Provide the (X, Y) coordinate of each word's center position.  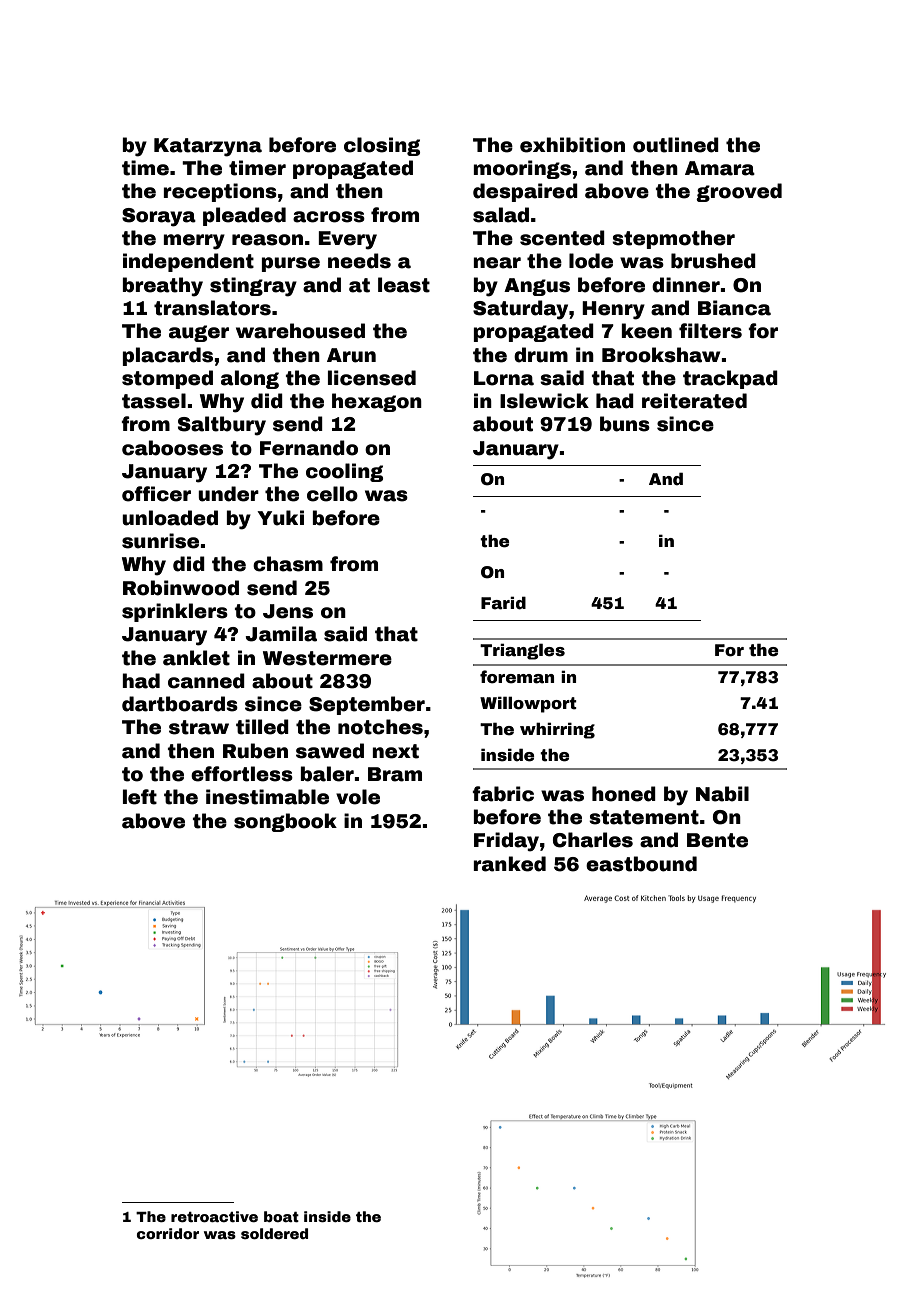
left (140, 797)
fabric (503, 794)
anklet (196, 658)
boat (281, 1216)
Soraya (159, 217)
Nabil (722, 794)
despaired (525, 192)
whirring (557, 730)
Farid (503, 603)
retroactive (214, 1216)
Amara (720, 168)
